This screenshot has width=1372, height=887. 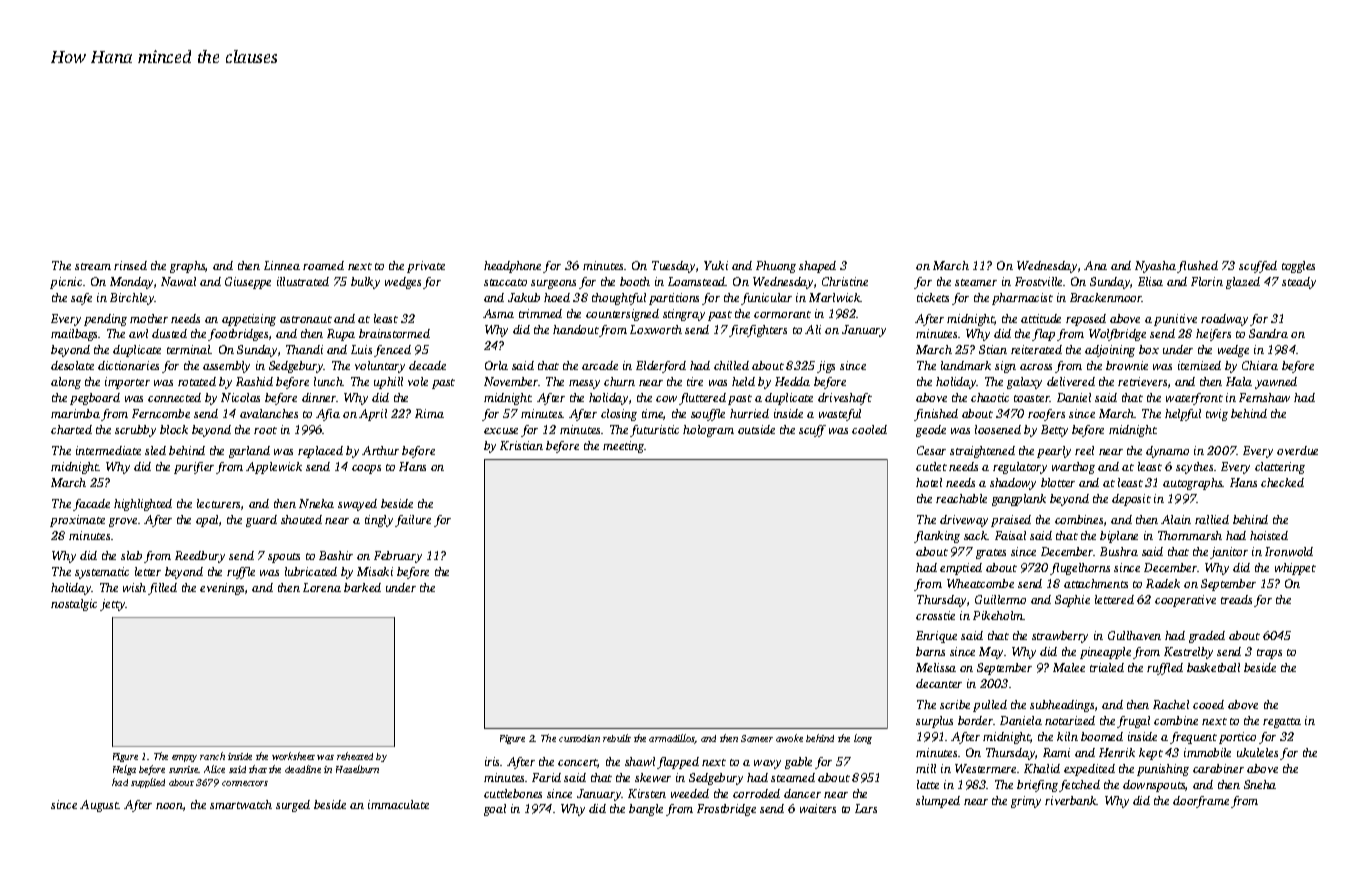 I want to click on punitive, so click(x=1175, y=320).
